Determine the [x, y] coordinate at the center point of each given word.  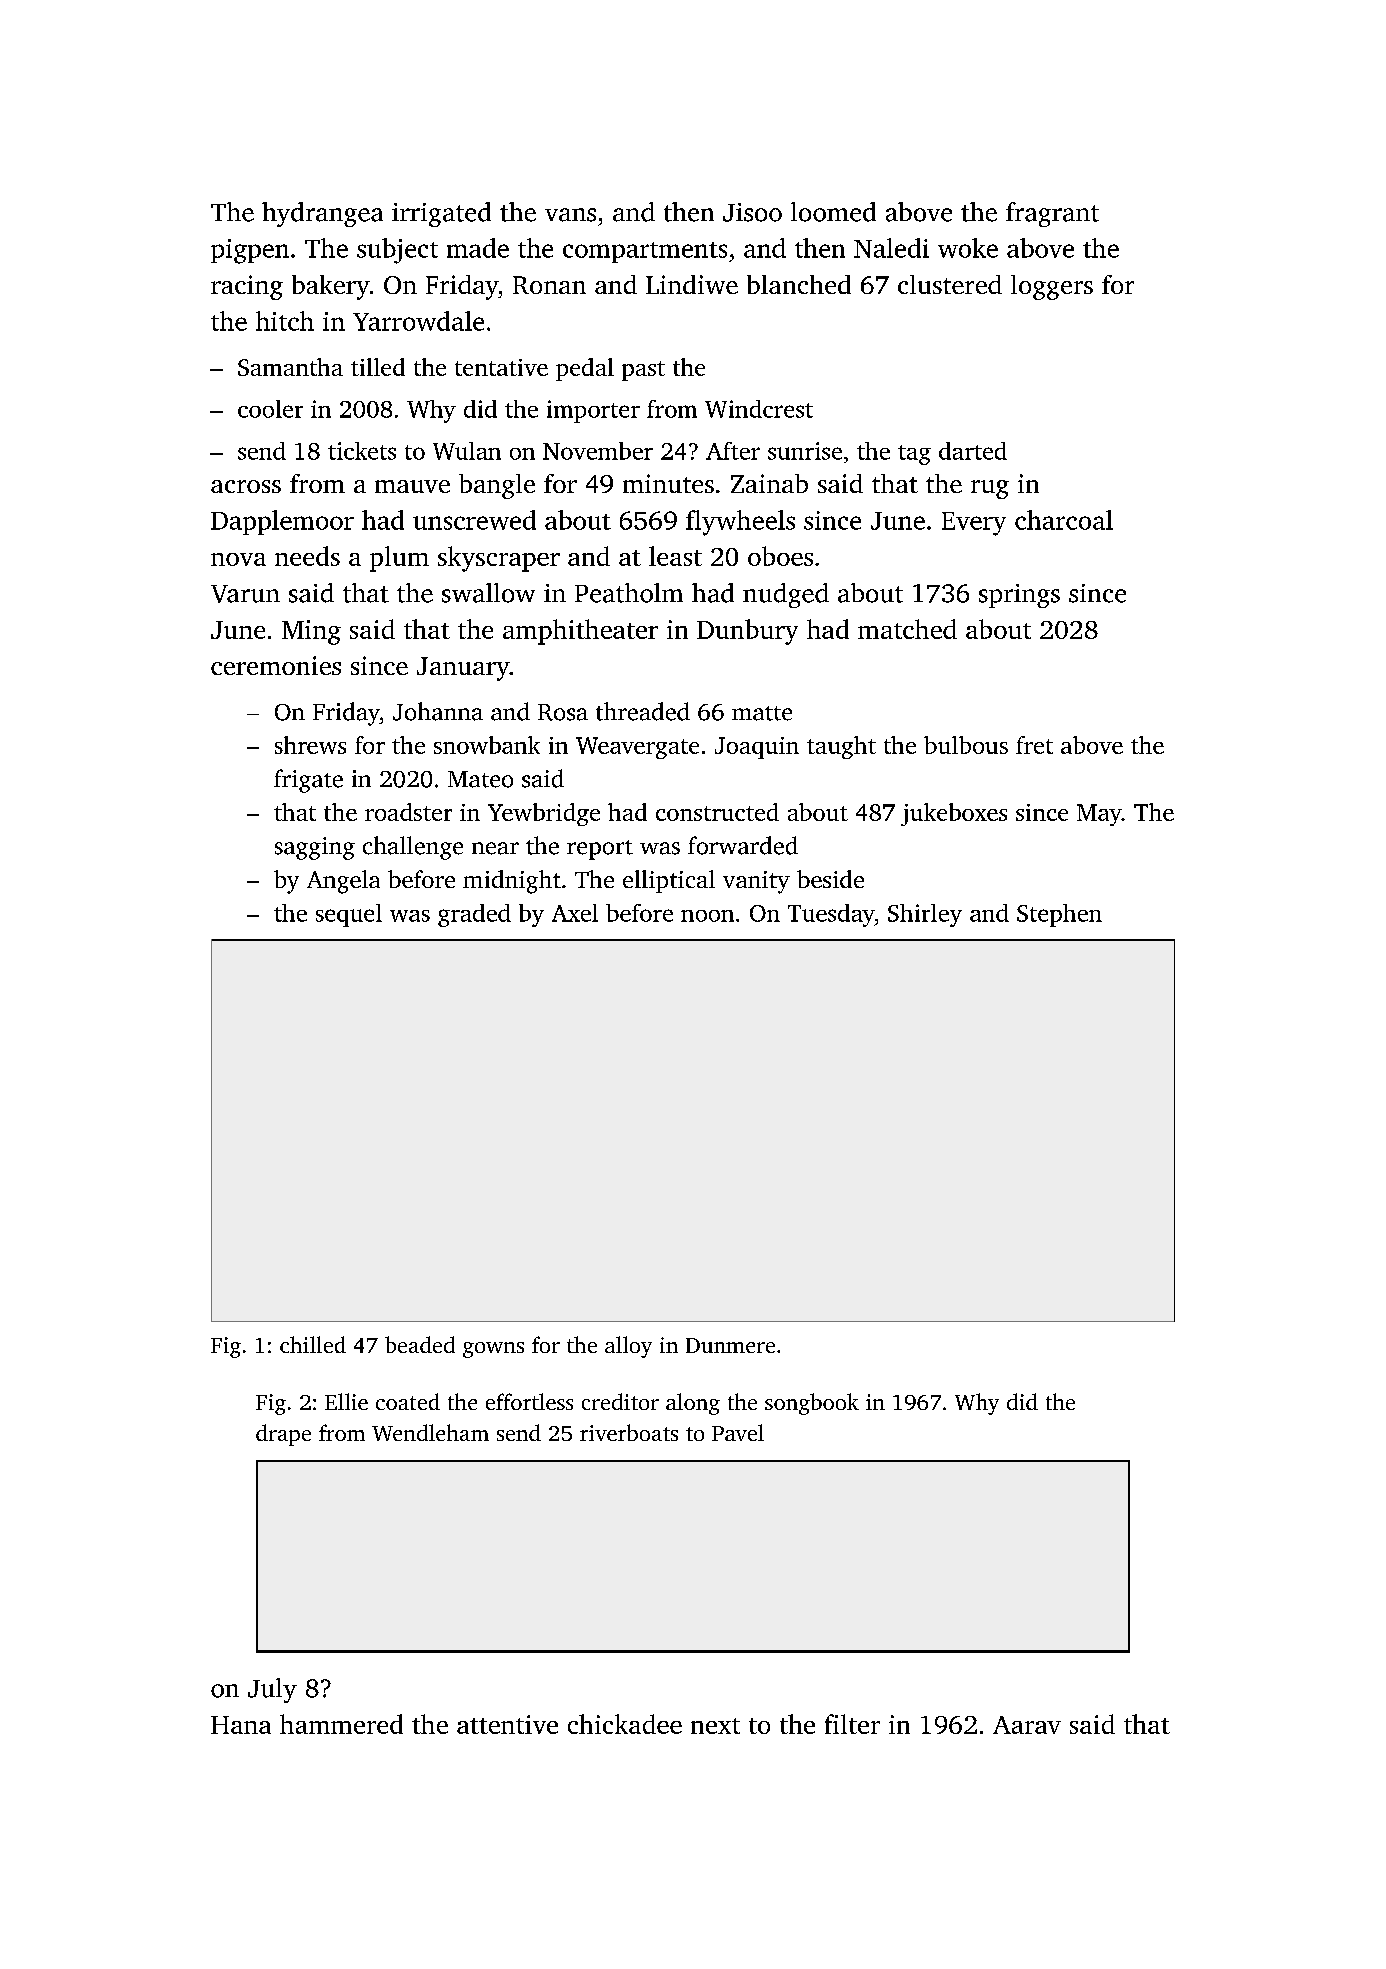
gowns [493, 1350]
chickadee [625, 1724]
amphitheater [580, 632]
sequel [349, 915]
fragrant [1052, 214]
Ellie [346, 1401]
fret [1034, 745]
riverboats [629, 1432]
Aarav [1027, 1725]
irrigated [441, 214]
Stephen [1059, 915]
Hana [241, 1725]
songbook [812, 1404]
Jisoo [752, 212]
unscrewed [474, 520]
